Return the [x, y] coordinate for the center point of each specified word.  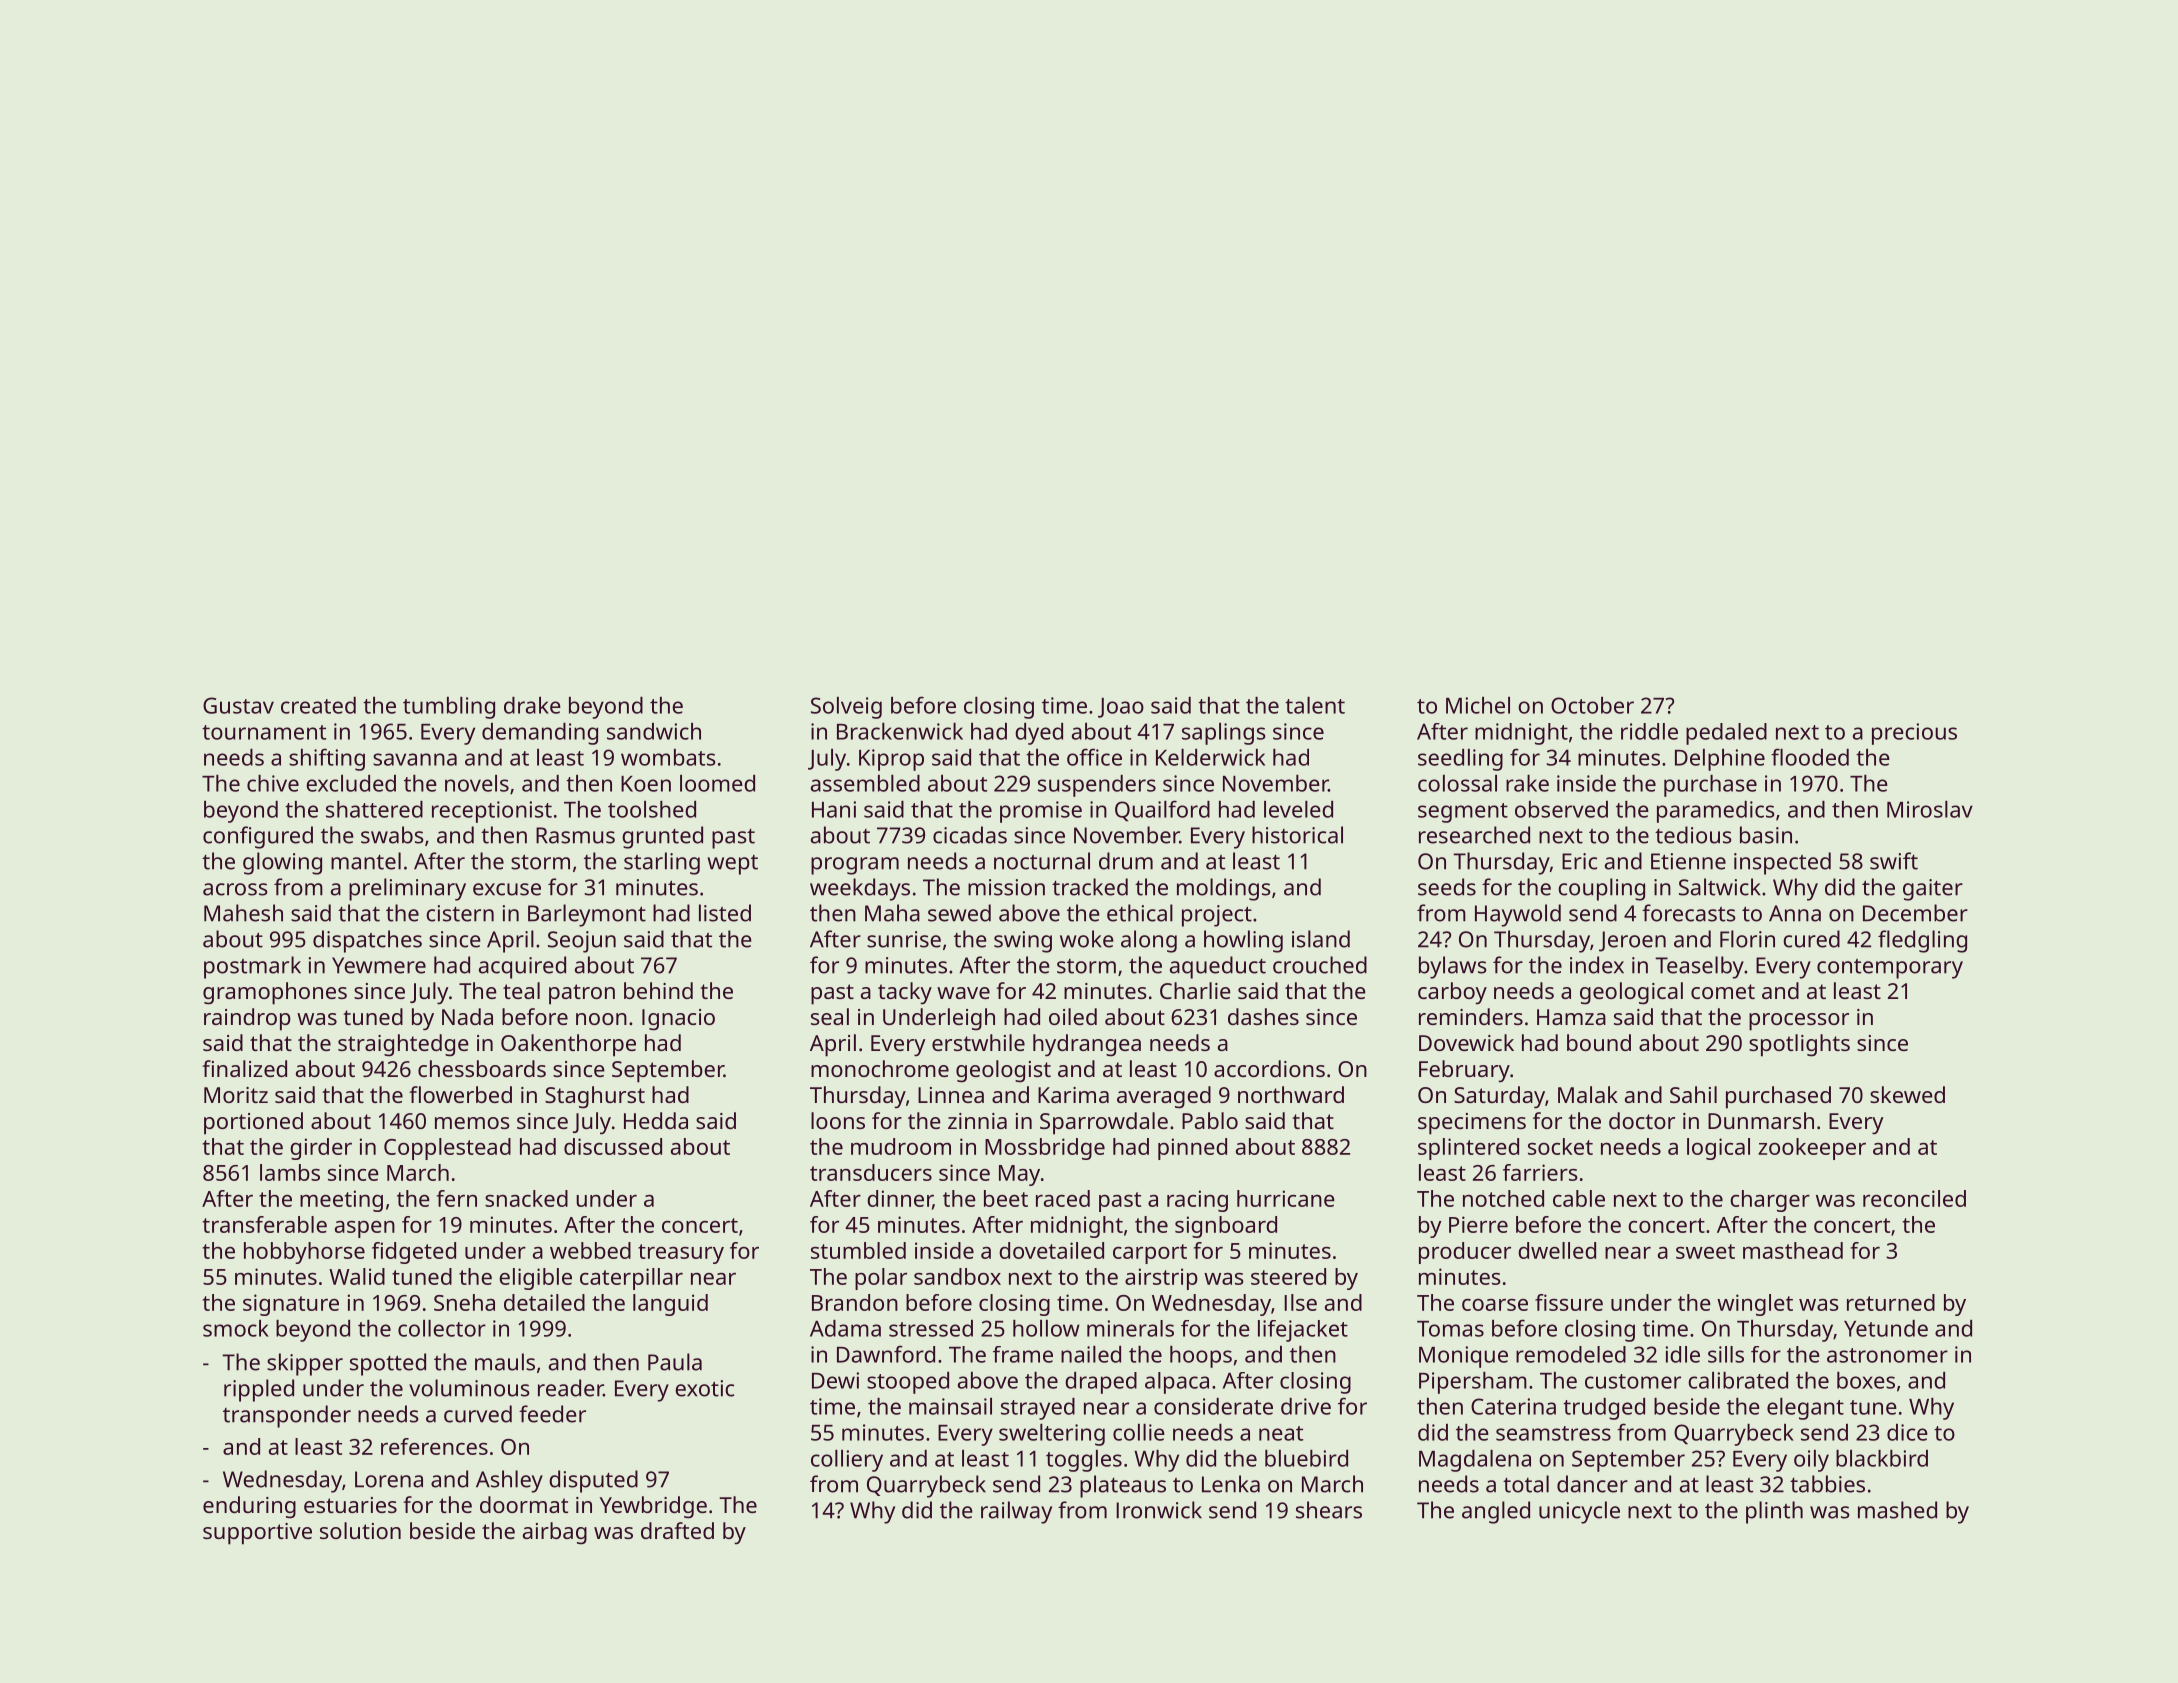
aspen [365, 1229]
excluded [351, 783]
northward [1291, 1094]
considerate [1213, 1406]
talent [1315, 705]
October [1592, 705]
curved [478, 1414]
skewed [1907, 1094]
